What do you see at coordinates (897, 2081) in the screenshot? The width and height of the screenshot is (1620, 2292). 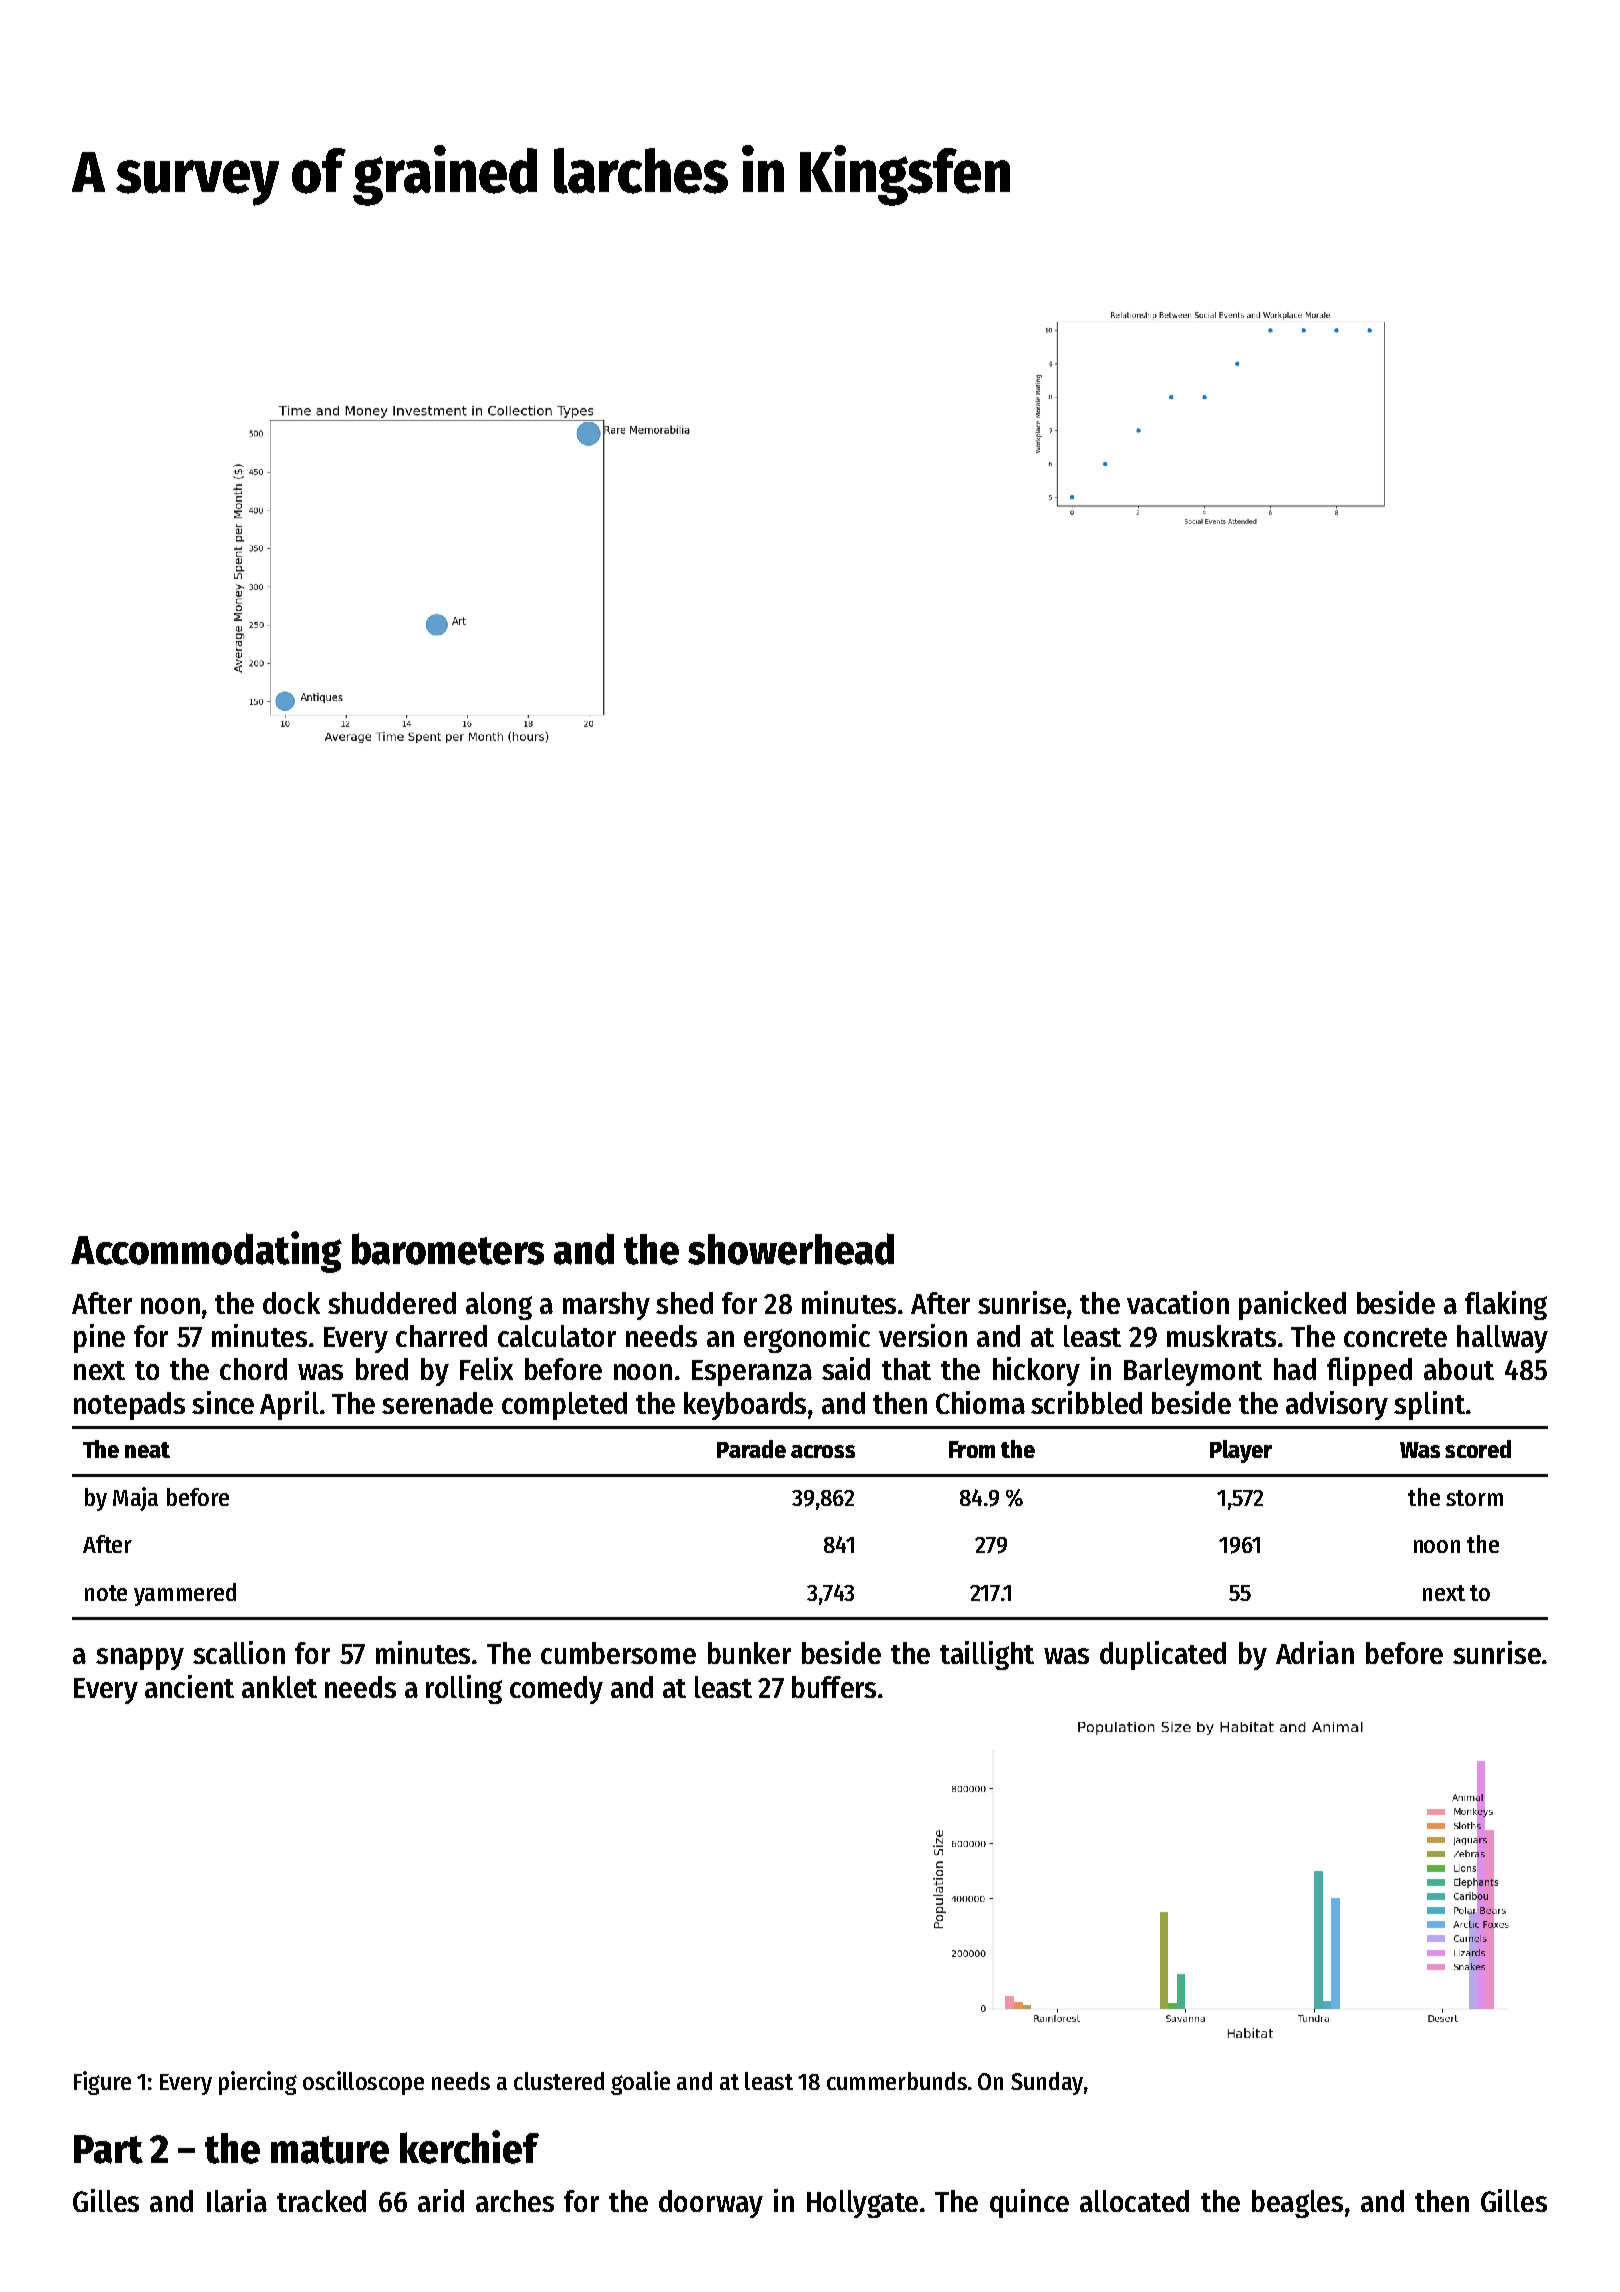 I see `cummerbunds` at bounding box center [897, 2081].
